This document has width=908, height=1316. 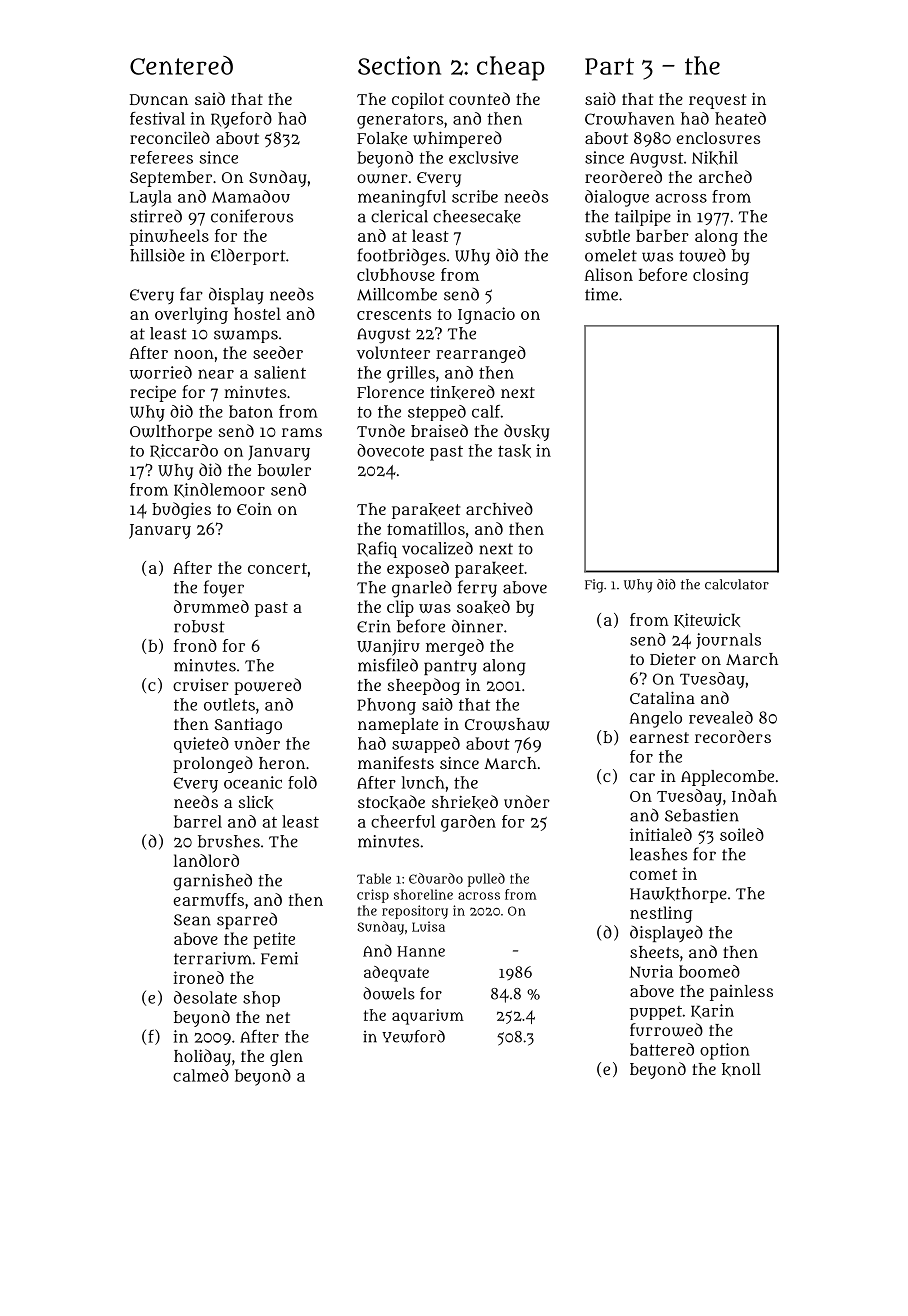 I want to click on Duncan, so click(x=159, y=99).
